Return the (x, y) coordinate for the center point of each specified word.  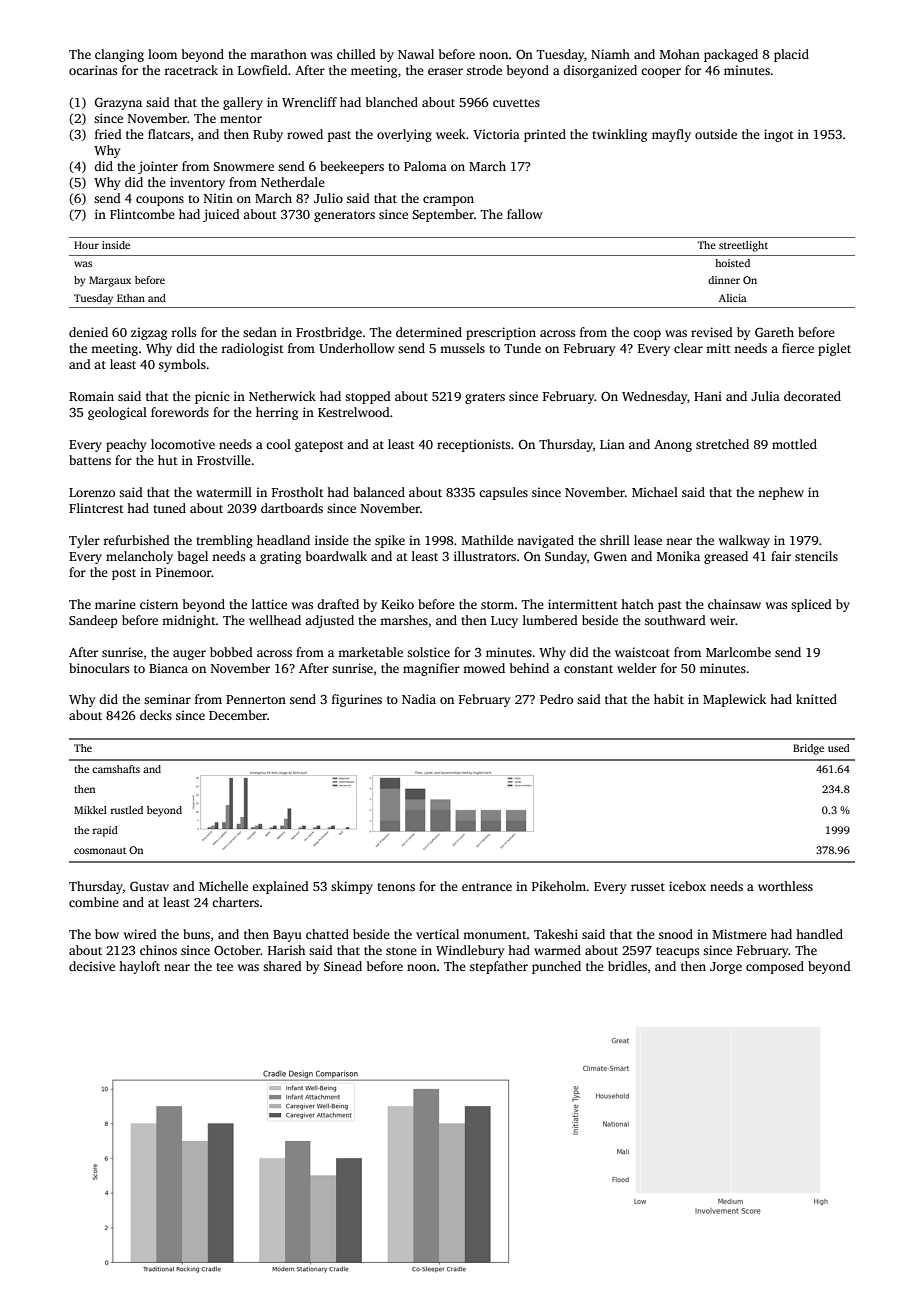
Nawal (416, 54)
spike (390, 541)
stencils (816, 556)
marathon (278, 54)
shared (282, 966)
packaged (731, 55)
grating (280, 557)
